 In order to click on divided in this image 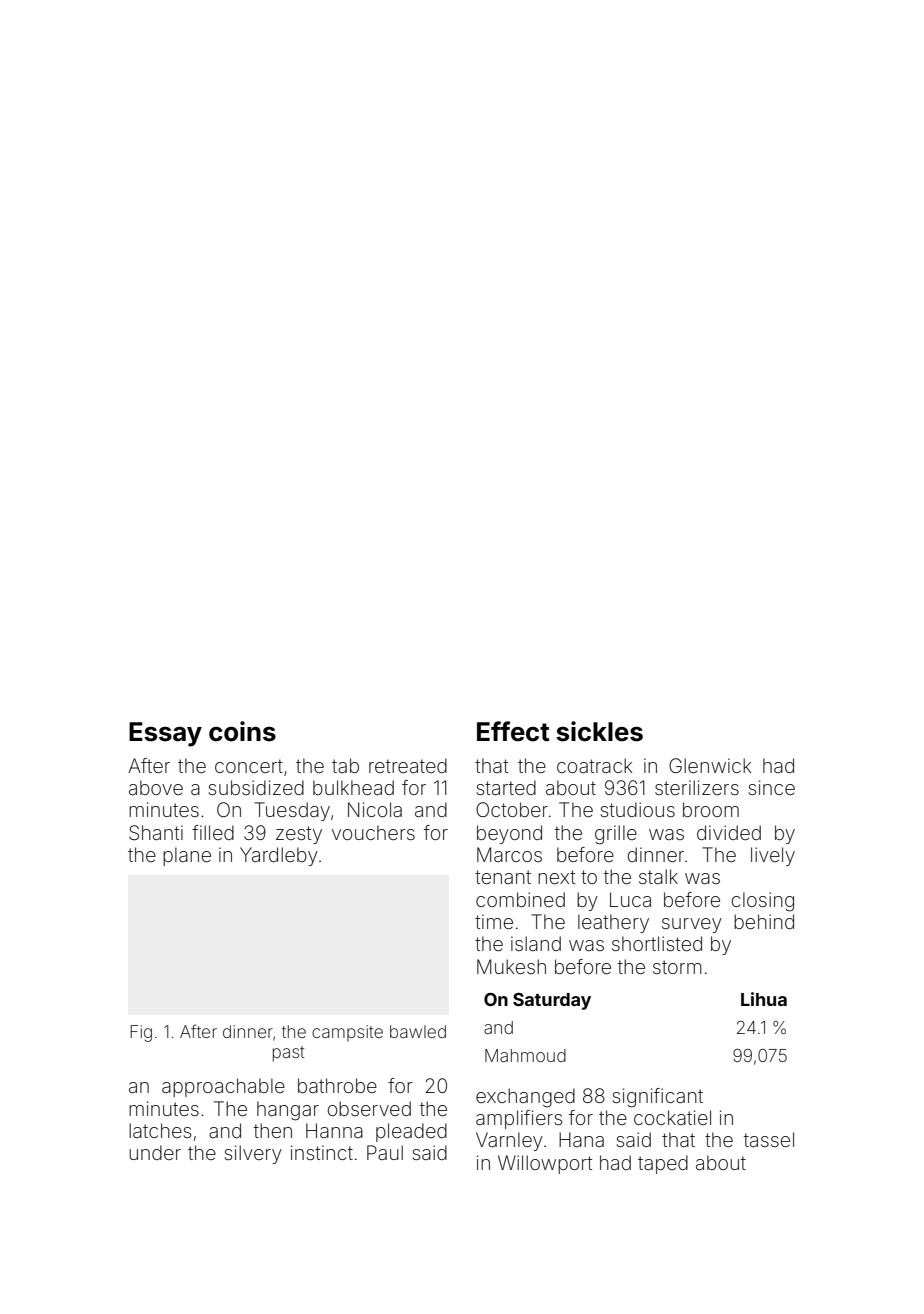, I will do `click(729, 832)`.
